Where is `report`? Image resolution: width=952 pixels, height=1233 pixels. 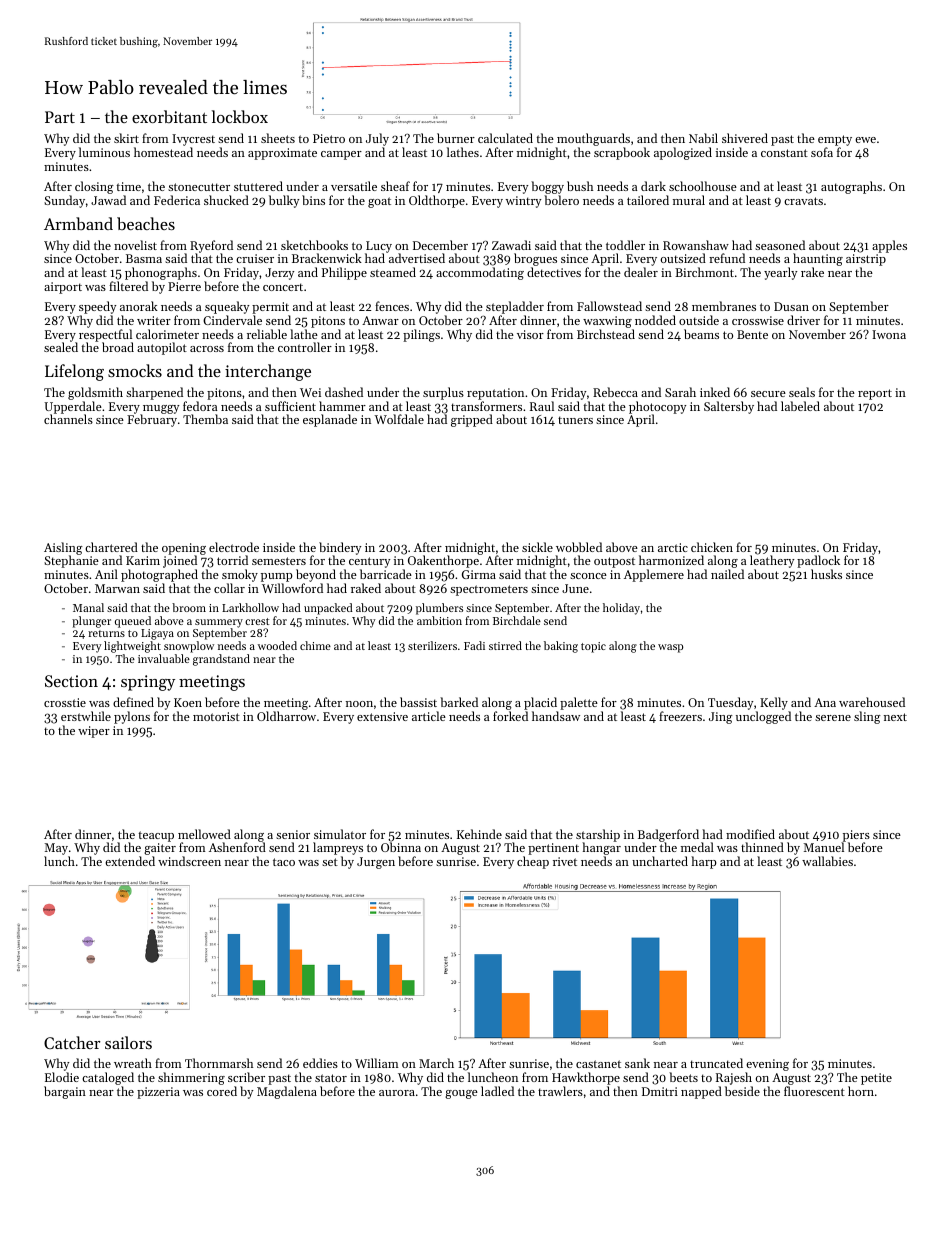
report is located at coordinates (875, 394).
